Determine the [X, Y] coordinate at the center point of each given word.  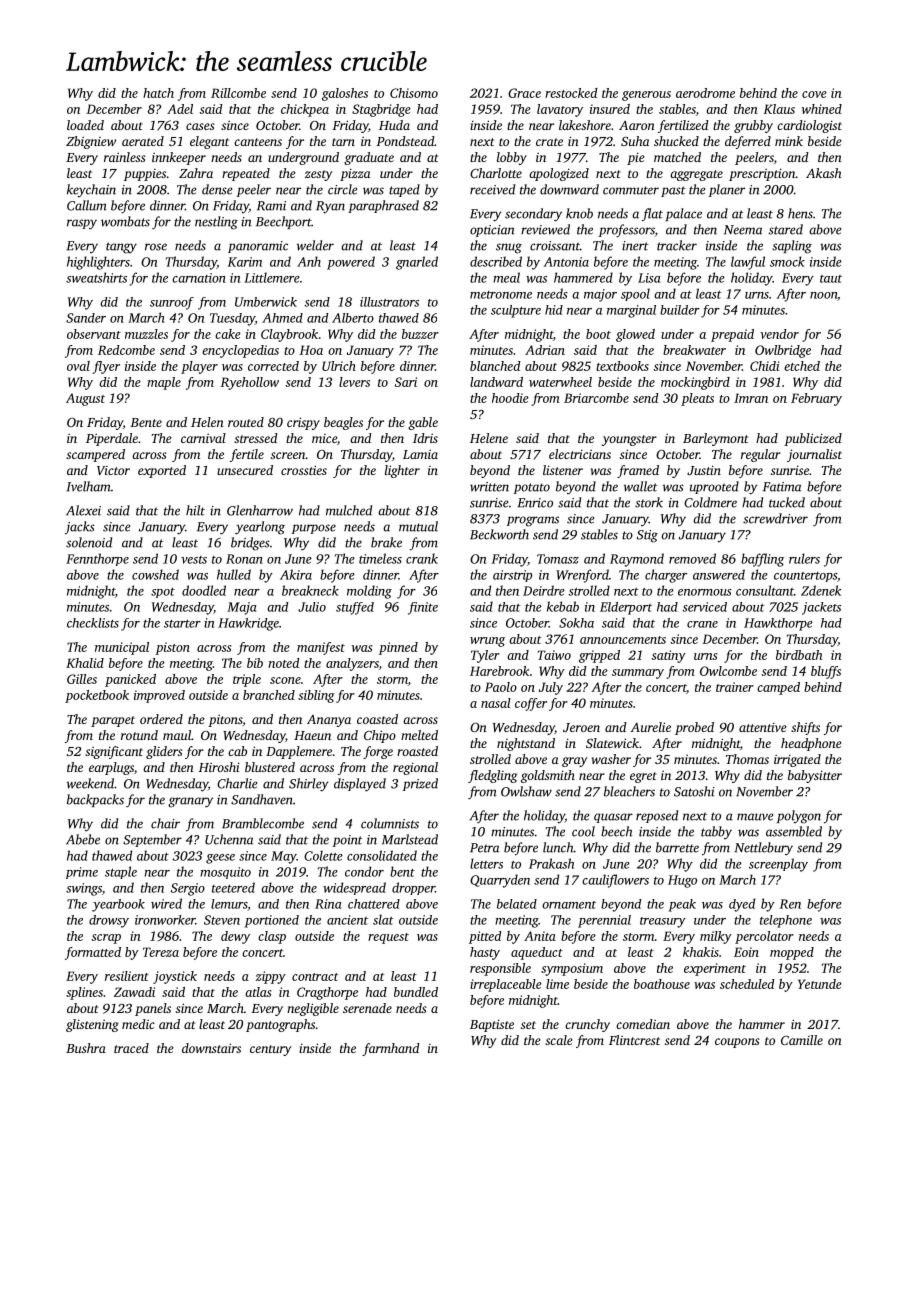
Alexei [83, 510]
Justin [704, 470]
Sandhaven [262, 799]
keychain [91, 190]
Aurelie [650, 727]
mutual [418, 526]
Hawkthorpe [778, 624]
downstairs [211, 1048]
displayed [360, 785]
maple [164, 383]
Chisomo [414, 93]
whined [822, 109]
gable [423, 423]
